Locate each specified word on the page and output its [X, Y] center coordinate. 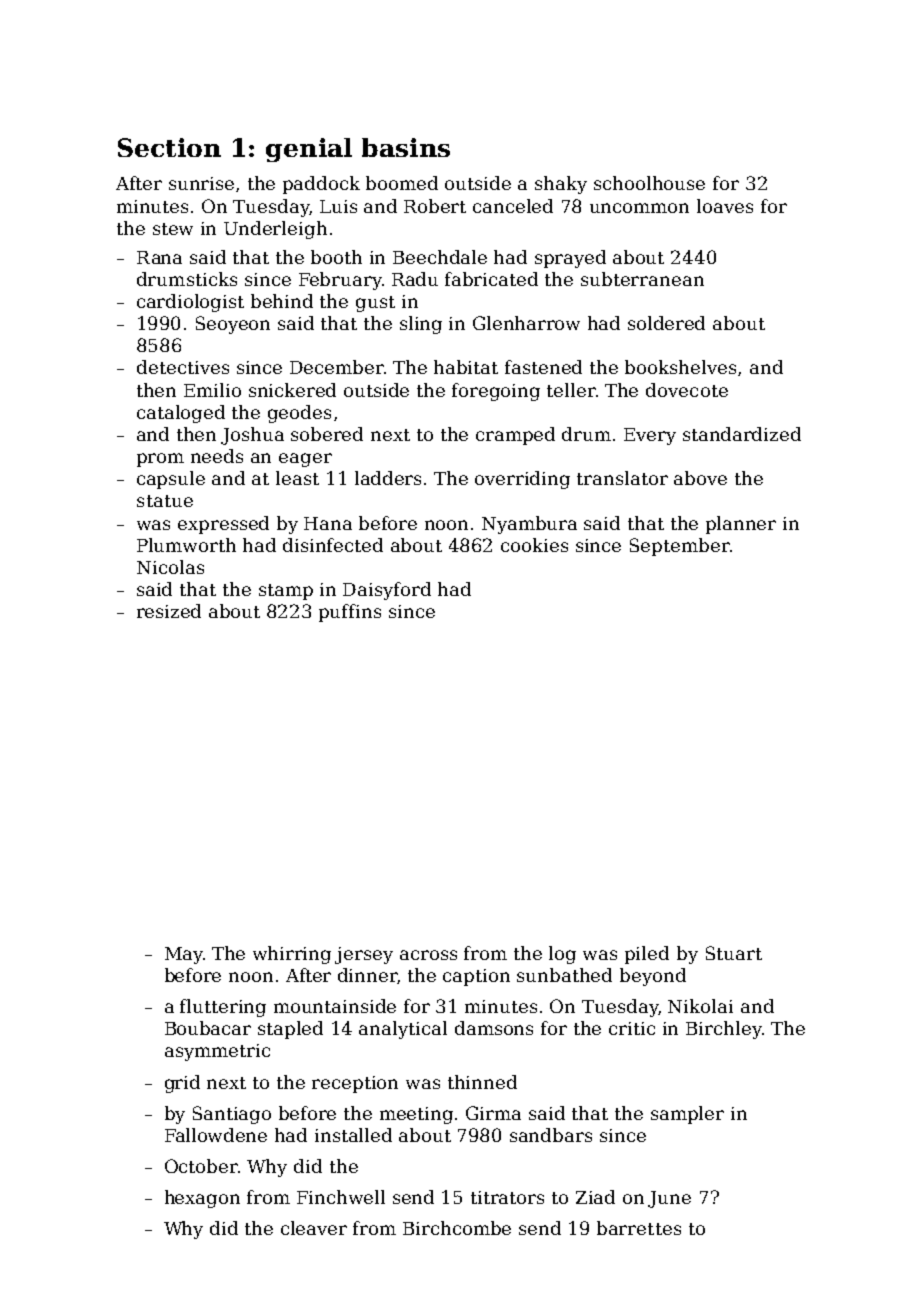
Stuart [734, 953]
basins [406, 147]
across [428, 955]
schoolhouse [649, 183]
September [680, 547]
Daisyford [387, 591]
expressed [223, 525]
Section [169, 147]
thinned [482, 1082]
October [201, 1166]
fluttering [223, 1008]
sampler [687, 1115]
